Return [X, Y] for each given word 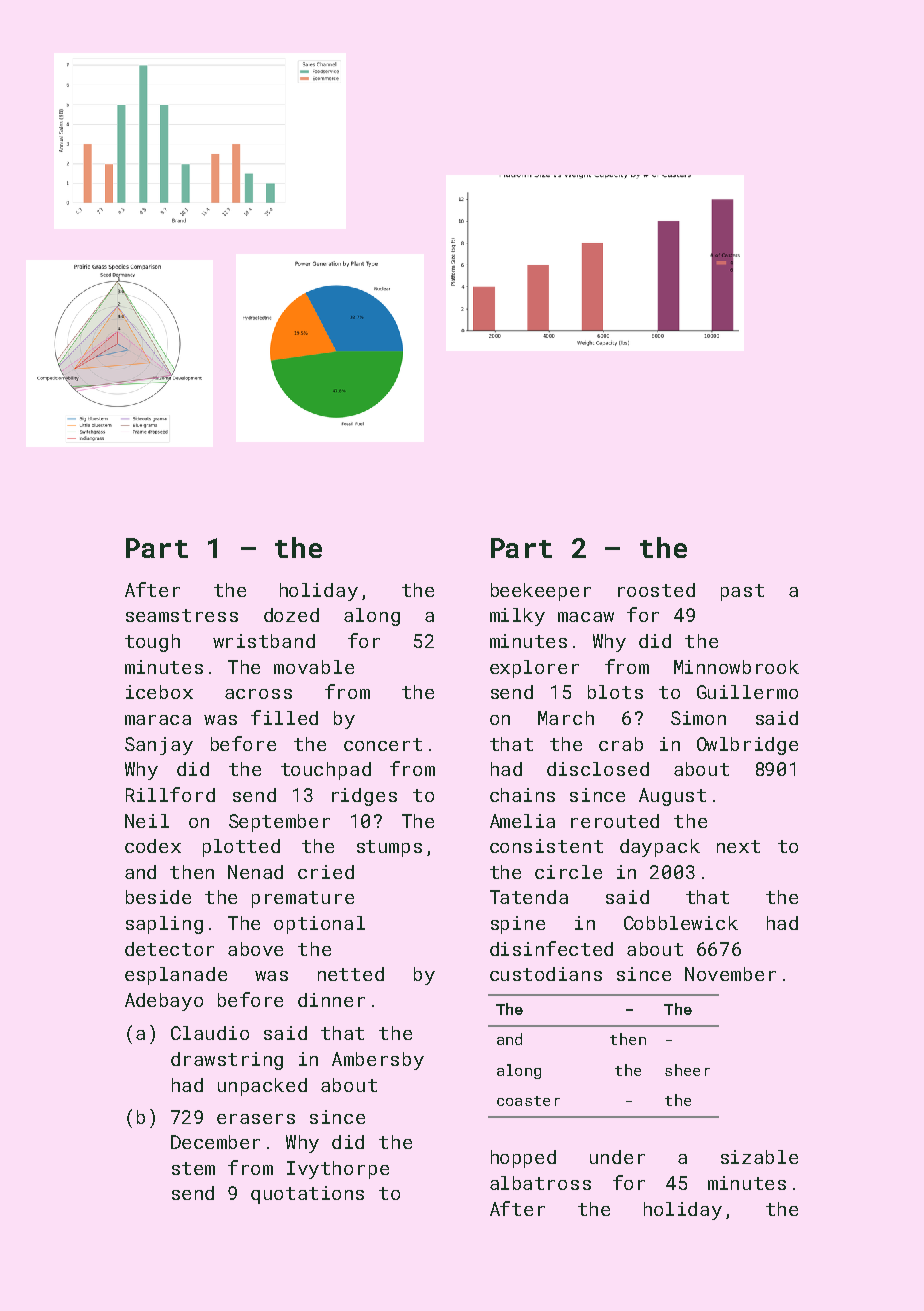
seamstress [182, 615]
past [742, 592]
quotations [307, 1195]
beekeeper [541, 592]
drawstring [227, 1061]
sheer [687, 1070]
